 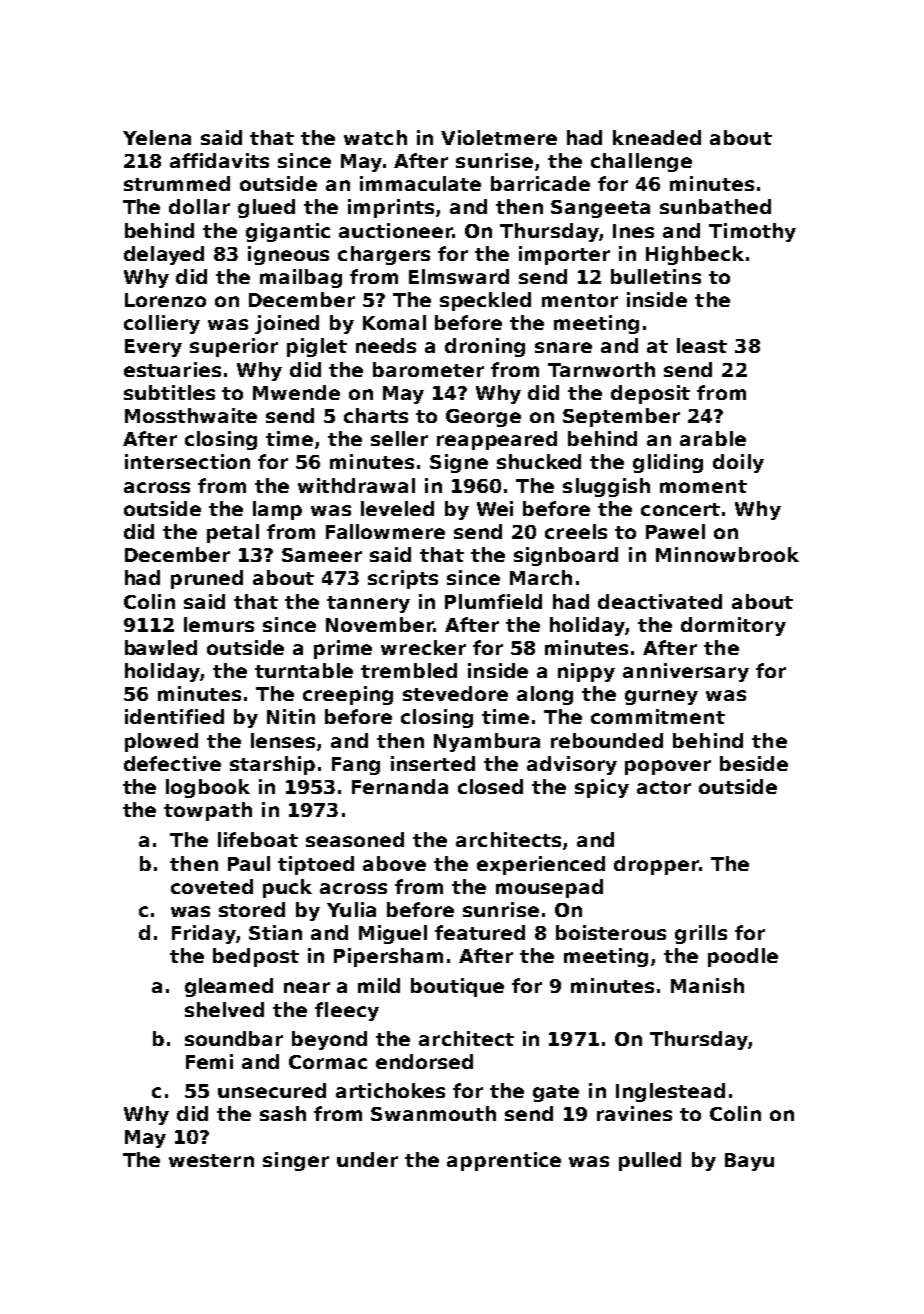 I want to click on least, so click(x=702, y=345).
